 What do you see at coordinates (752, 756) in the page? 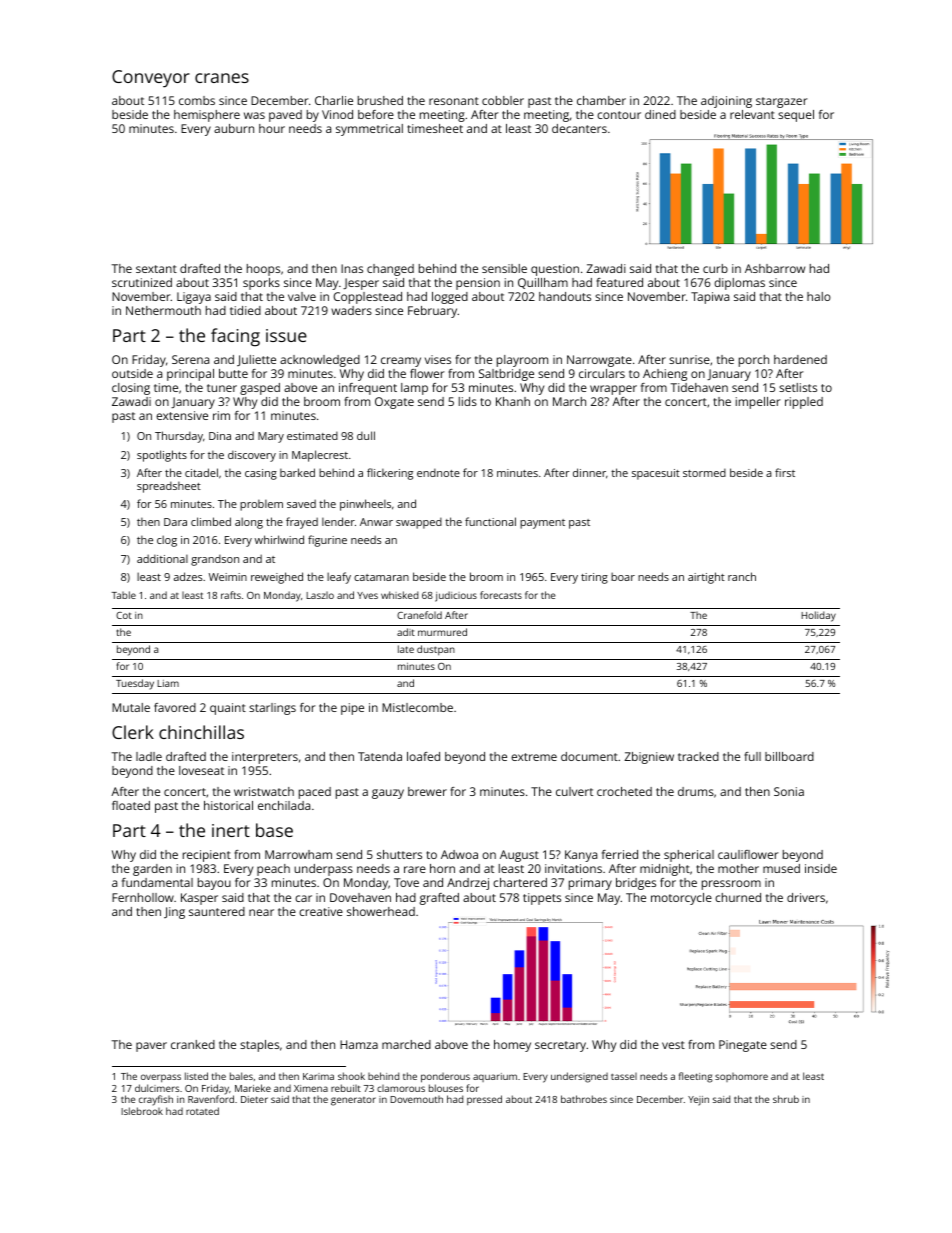
I see `full` at bounding box center [752, 756].
